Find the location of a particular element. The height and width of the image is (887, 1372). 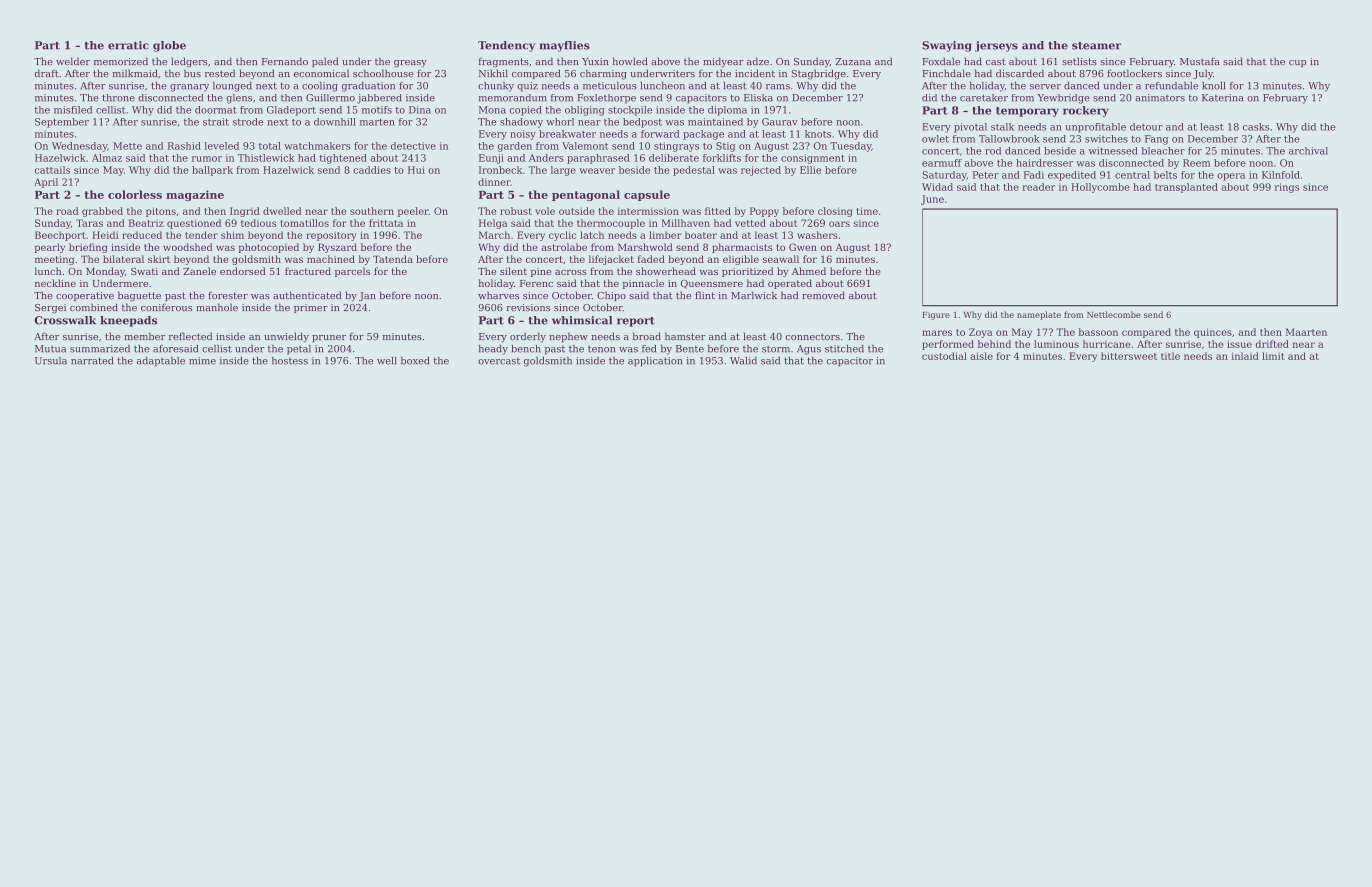

Ursula is located at coordinates (51, 361).
